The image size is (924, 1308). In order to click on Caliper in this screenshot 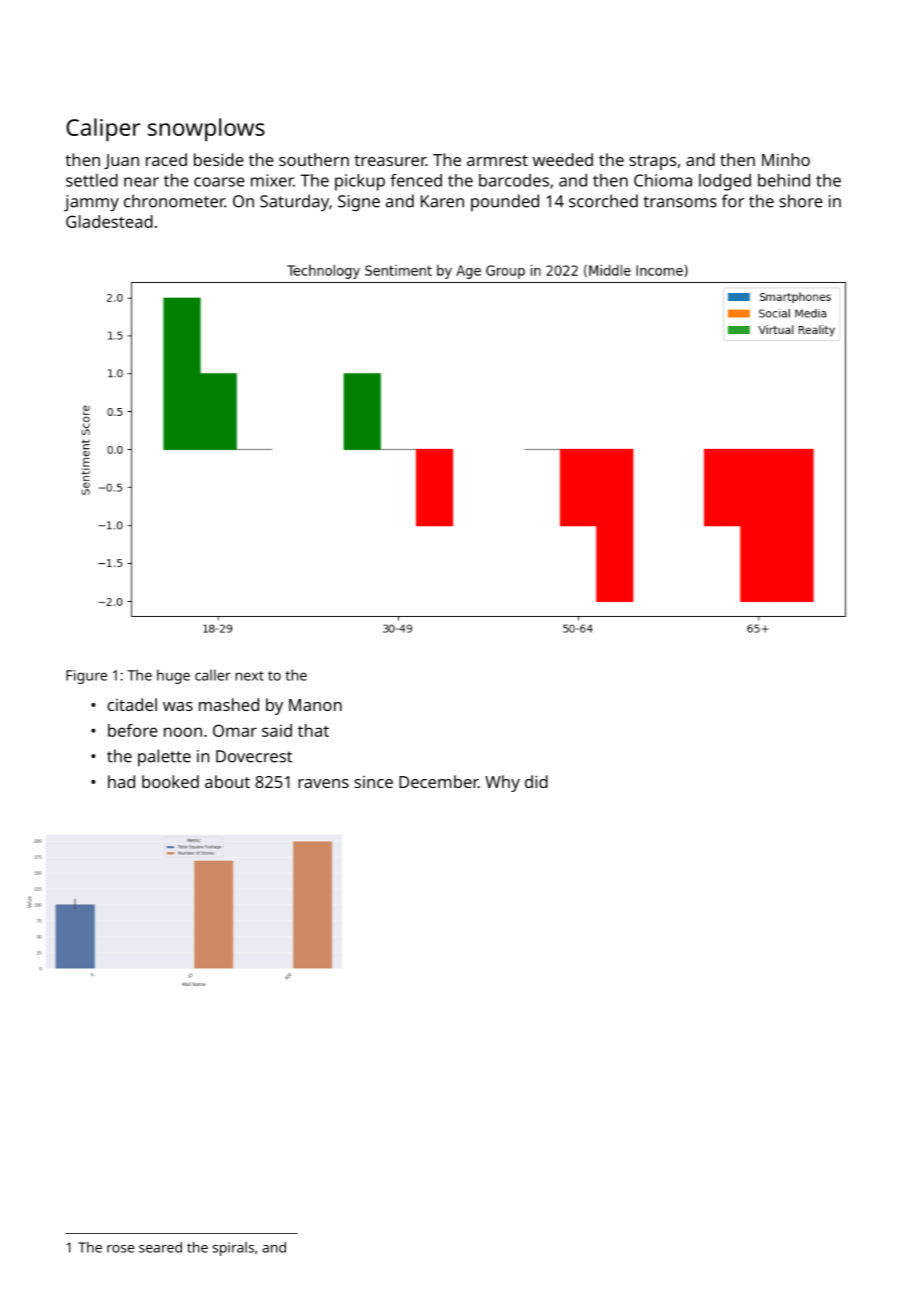, I will do `click(103, 130)`.
